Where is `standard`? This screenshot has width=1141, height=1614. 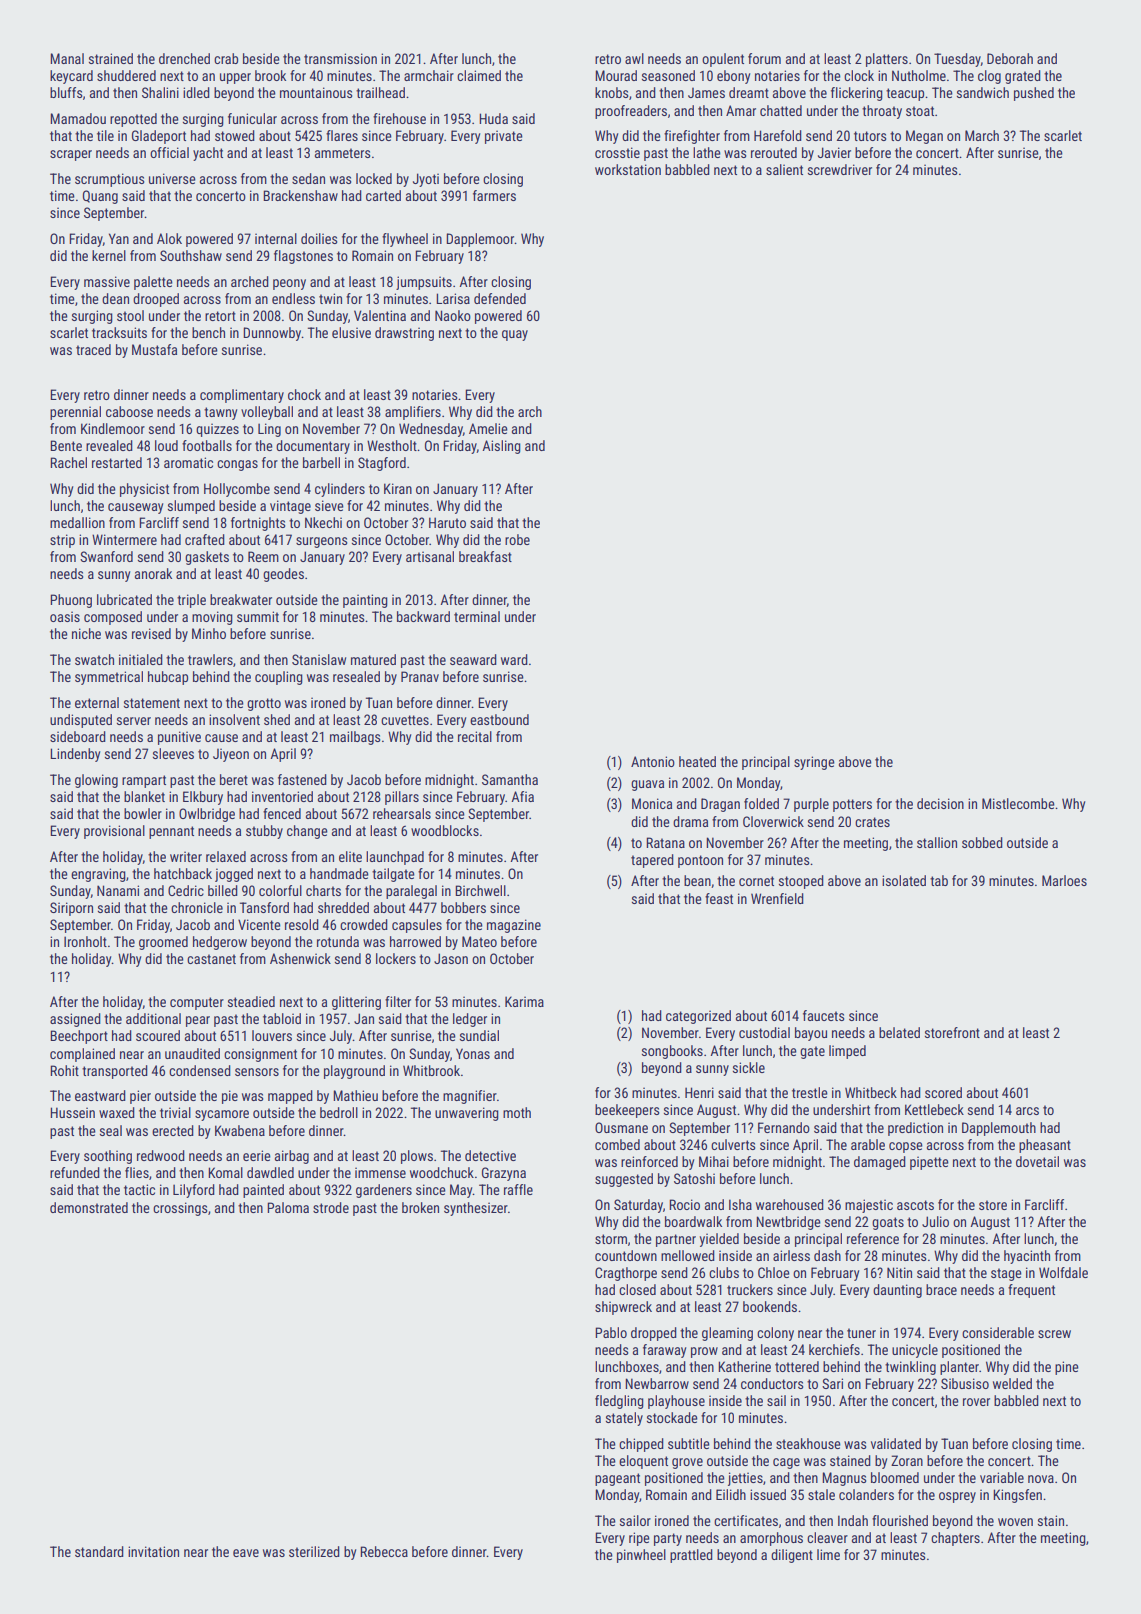 standard is located at coordinates (99, 1551).
